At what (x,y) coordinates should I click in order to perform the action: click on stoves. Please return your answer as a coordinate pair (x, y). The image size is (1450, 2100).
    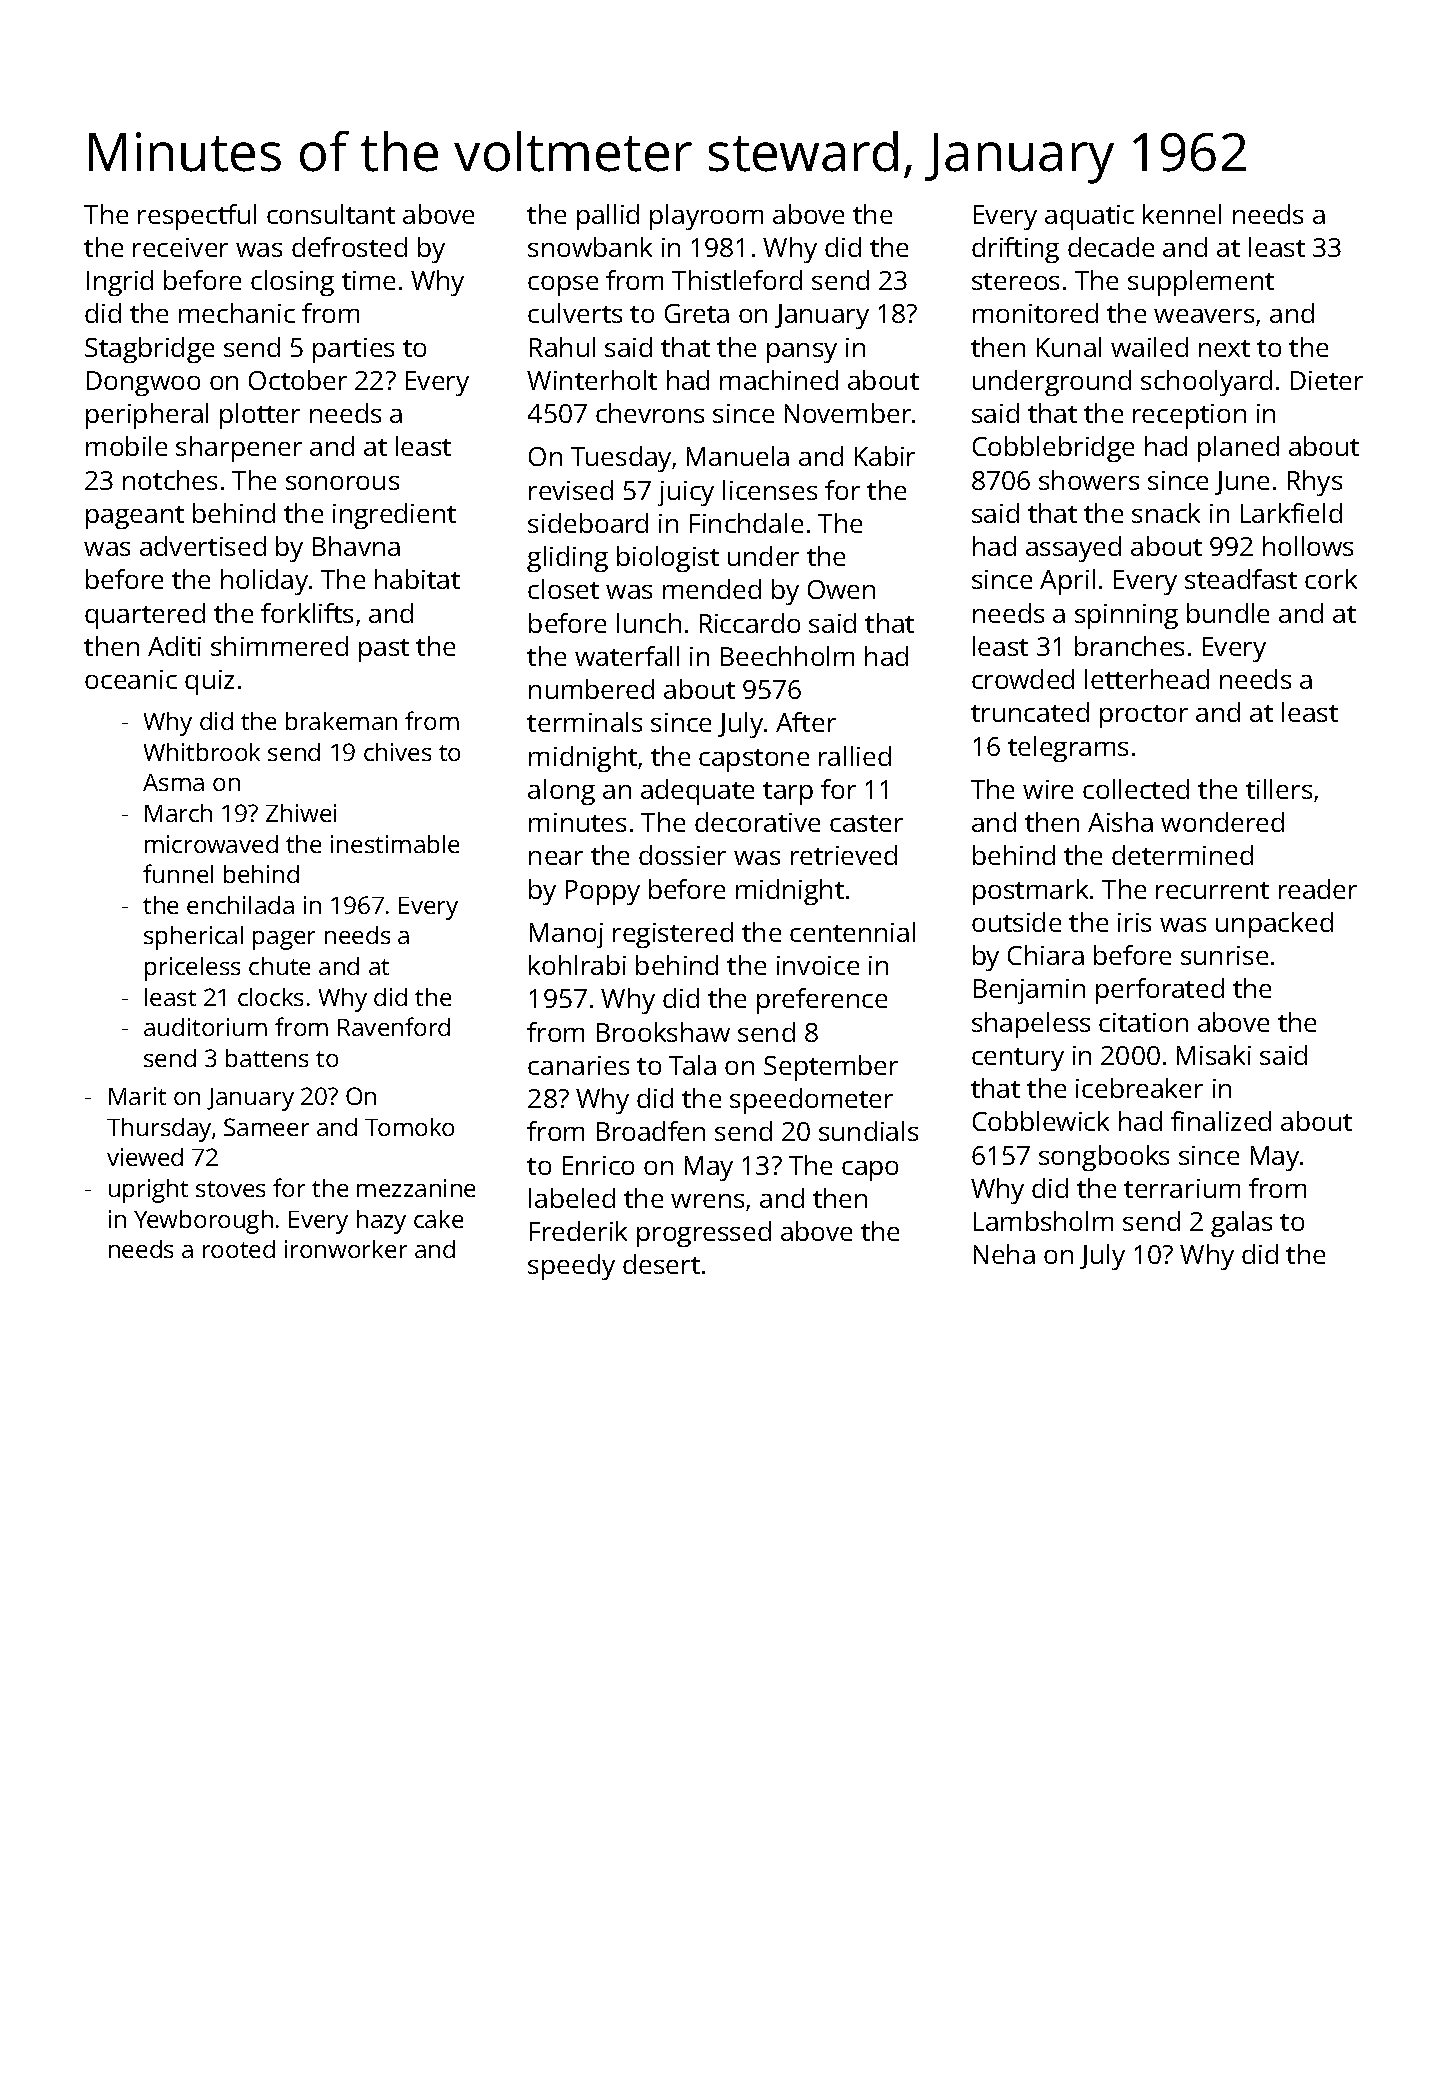
    Looking at the image, I should click on (230, 1189).
